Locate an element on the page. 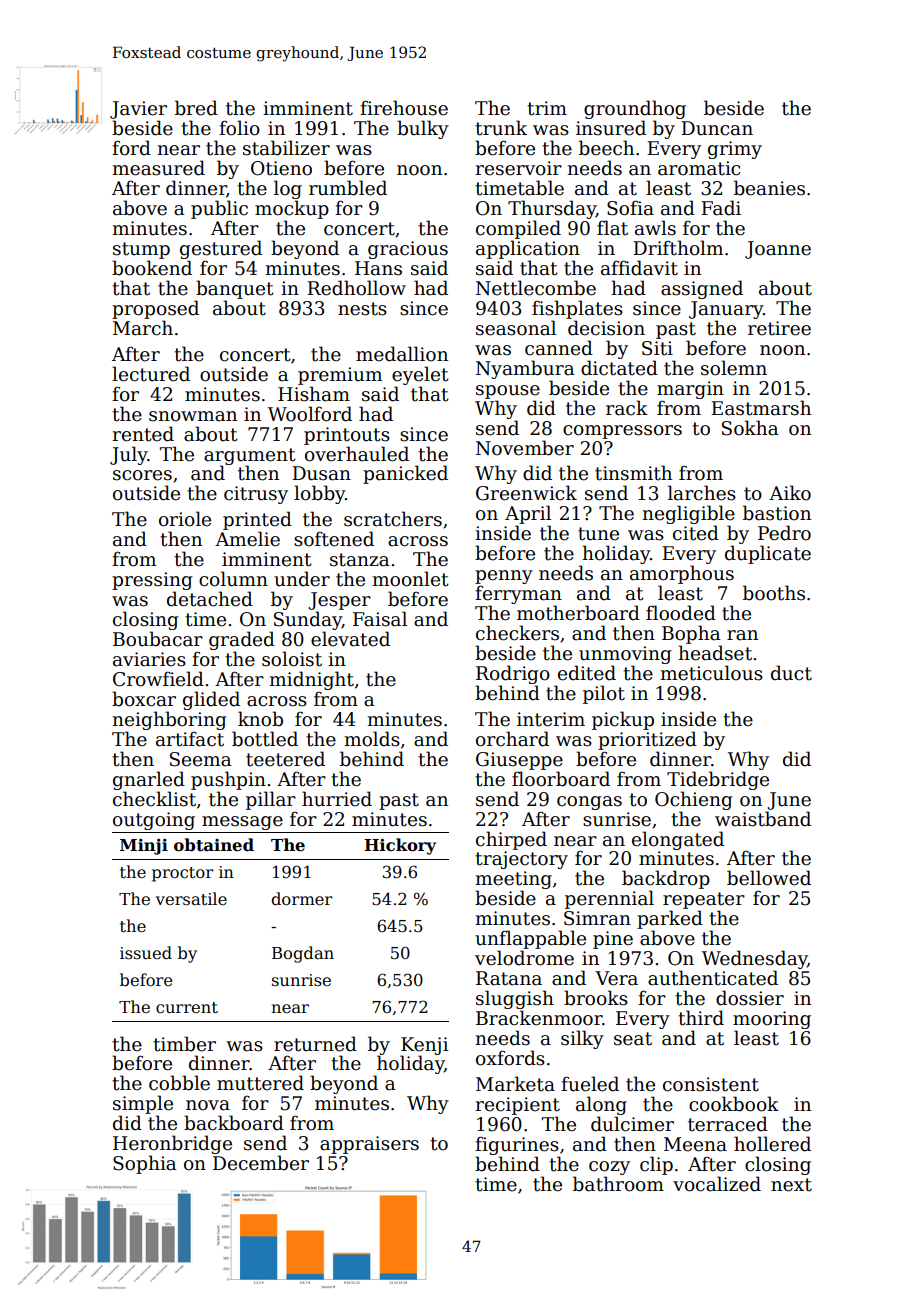 Image resolution: width=924 pixels, height=1308 pixels. argument is located at coordinates (250, 456).
